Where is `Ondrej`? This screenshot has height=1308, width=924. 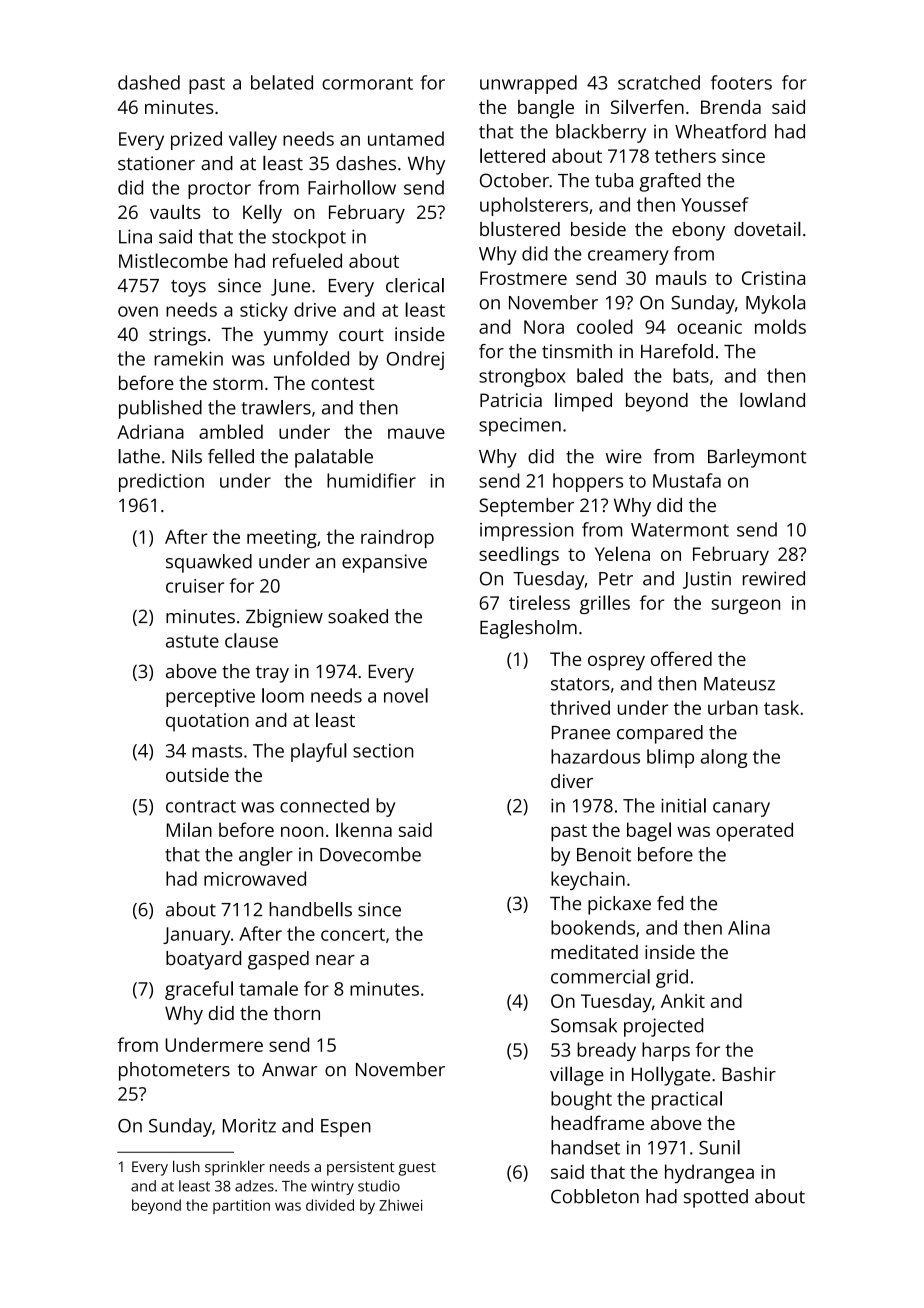 Ondrej is located at coordinates (415, 360).
